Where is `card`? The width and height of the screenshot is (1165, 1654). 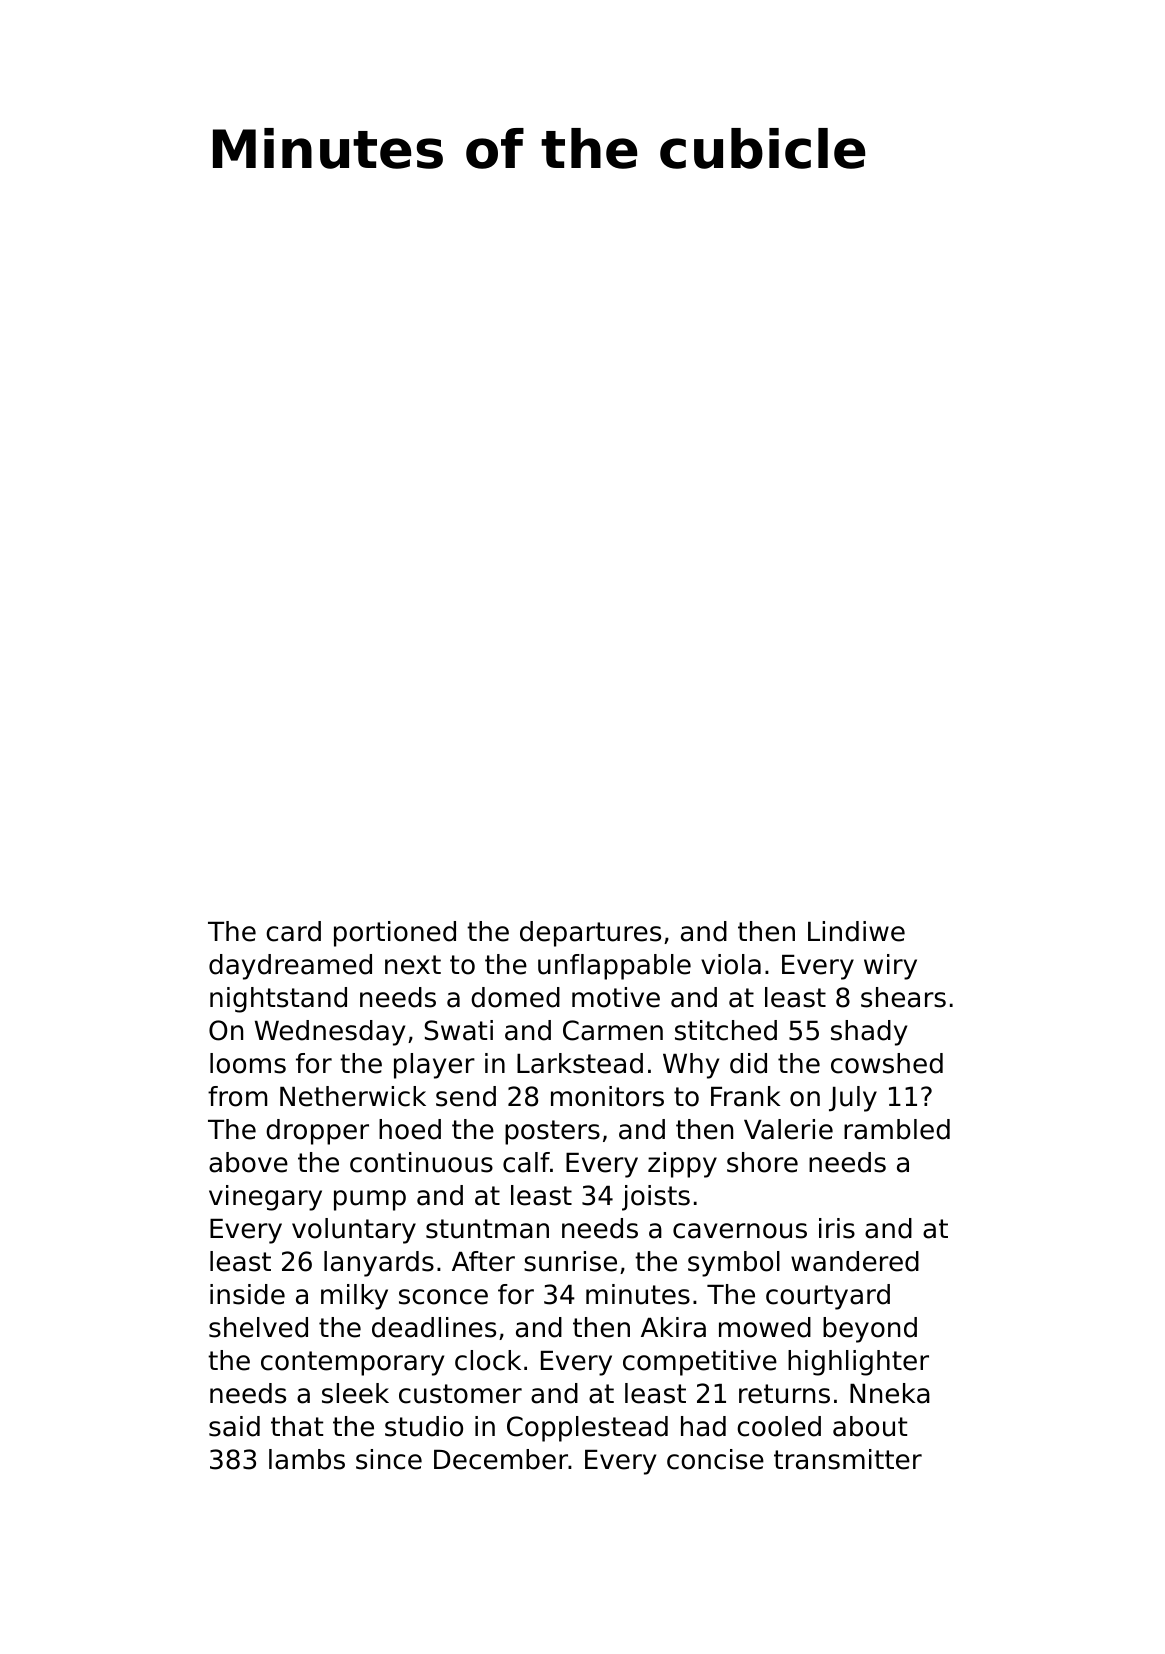 card is located at coordinates (293, 931).
